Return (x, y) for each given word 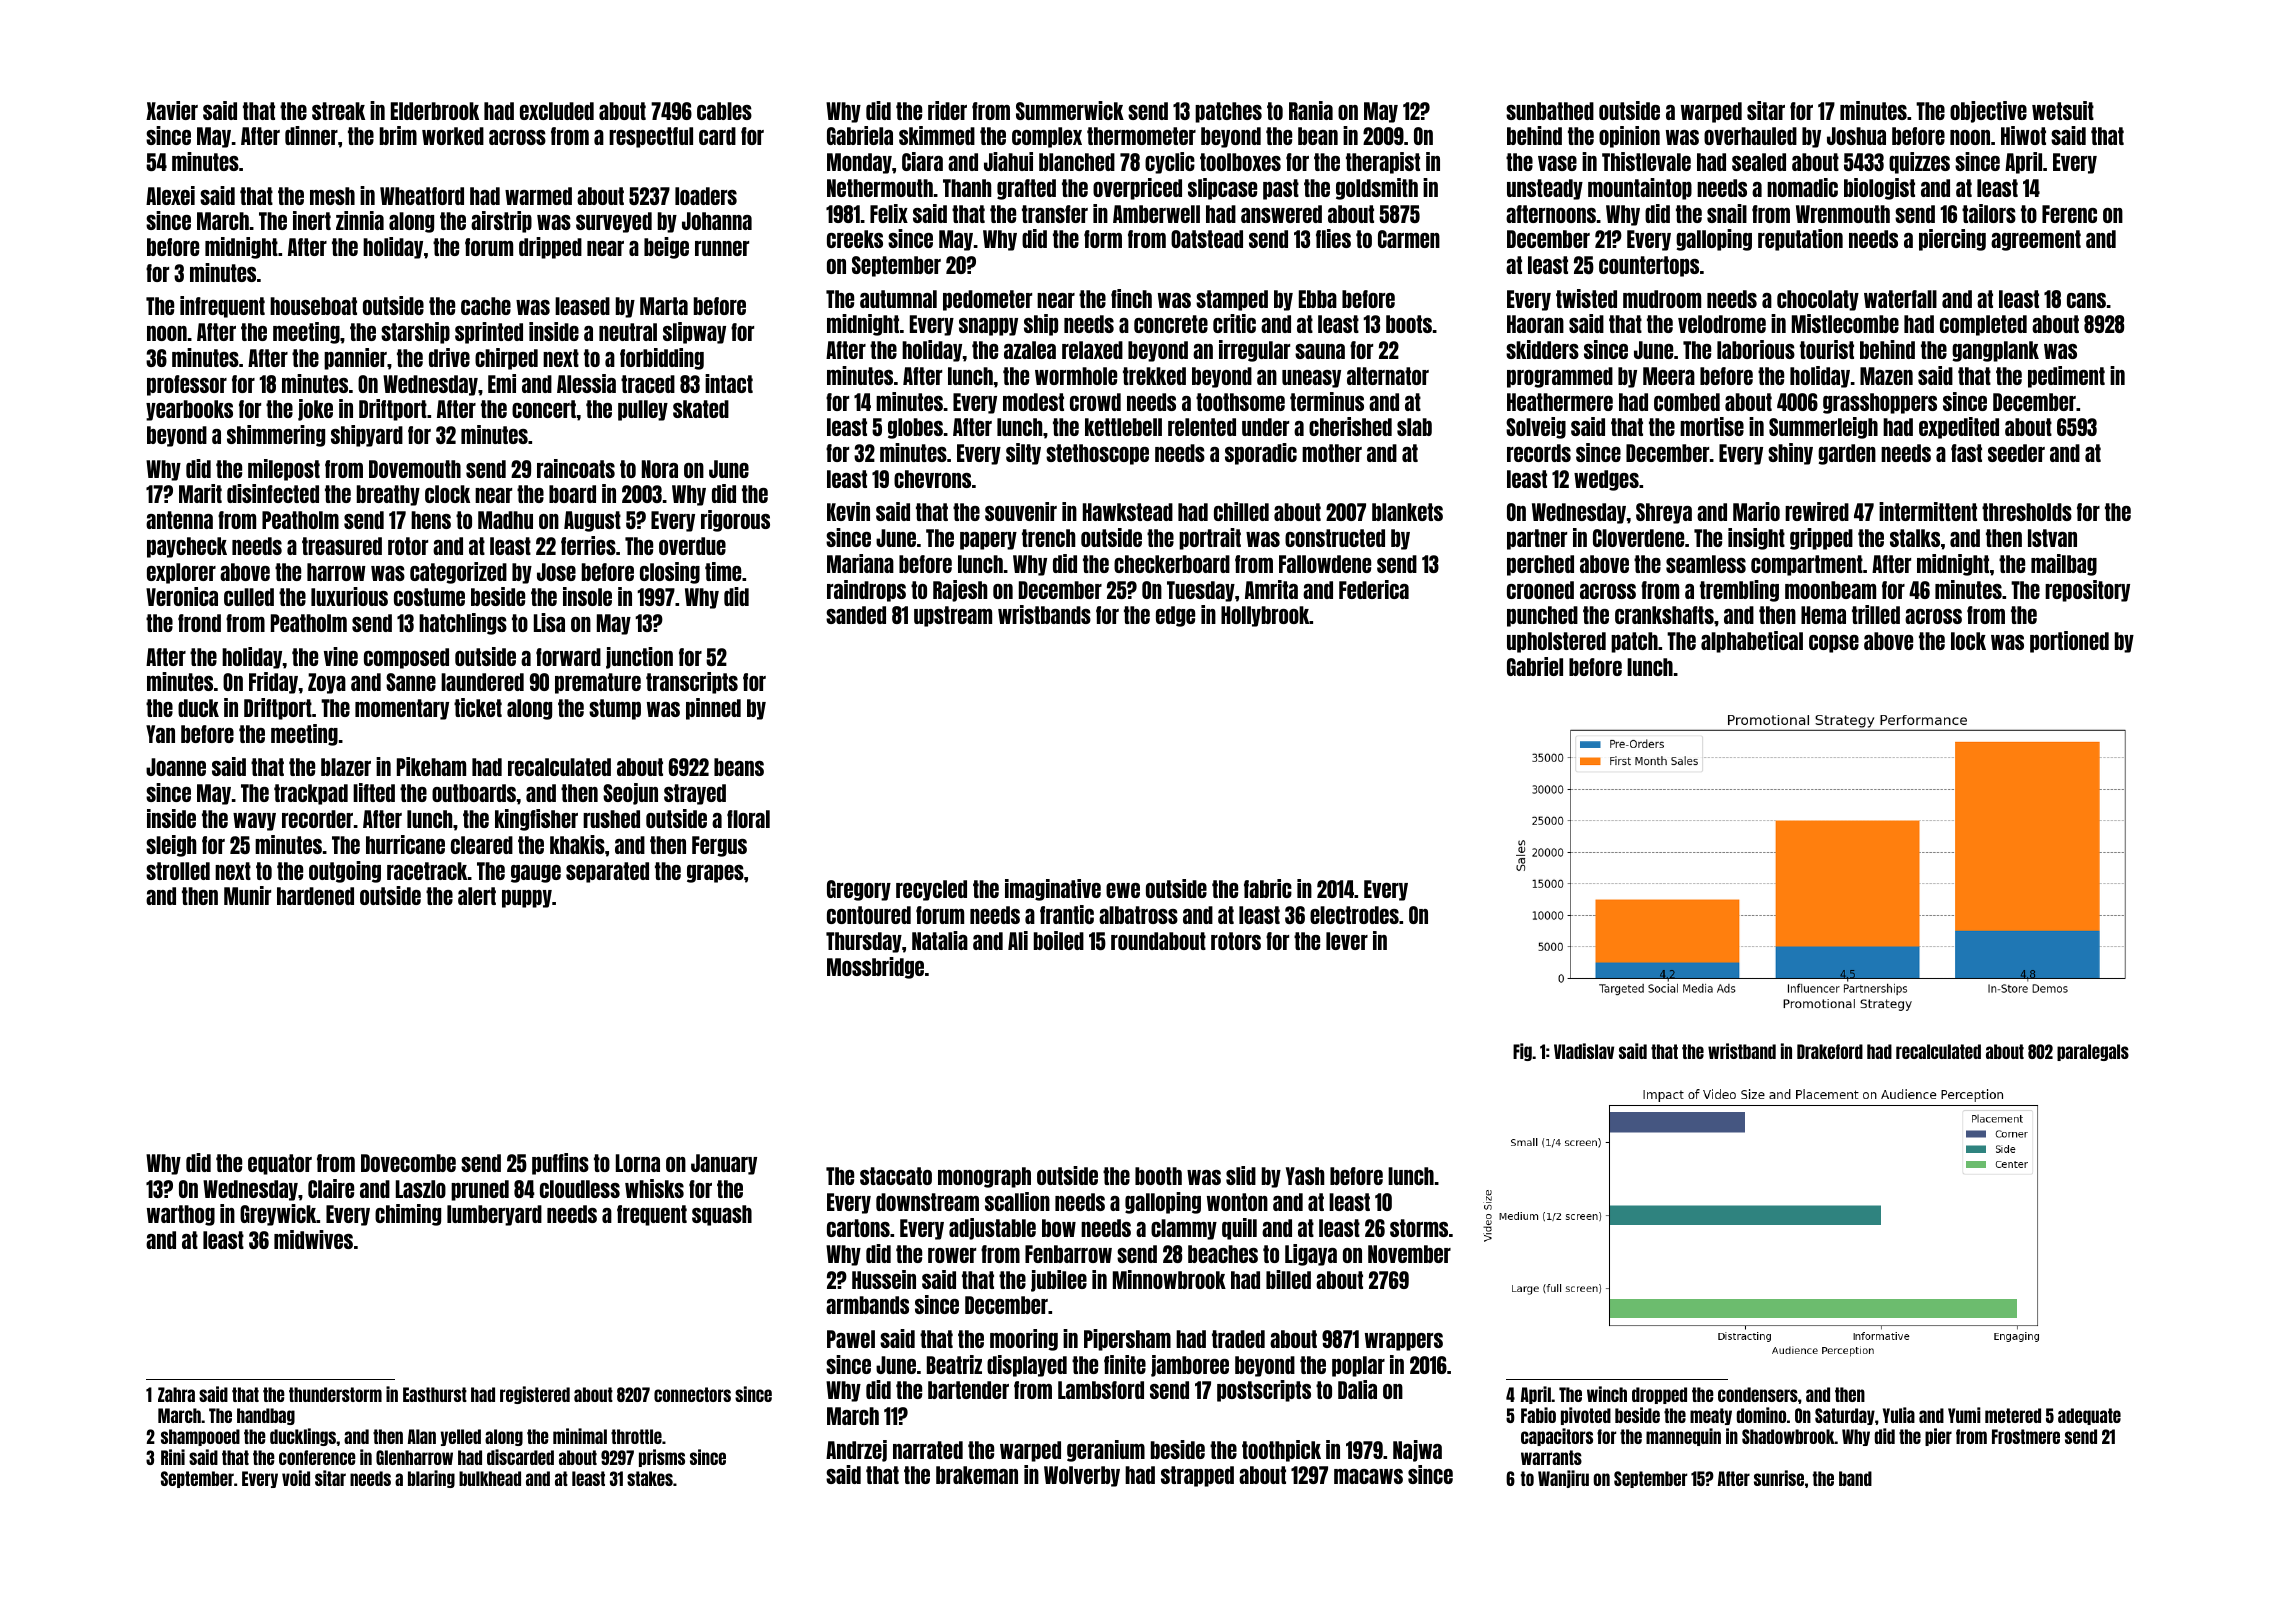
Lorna (638, 1163)
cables (724, 111)
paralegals (2093, 1052)
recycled (931, 890)
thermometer (1141, 136)
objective (1988, 112)
